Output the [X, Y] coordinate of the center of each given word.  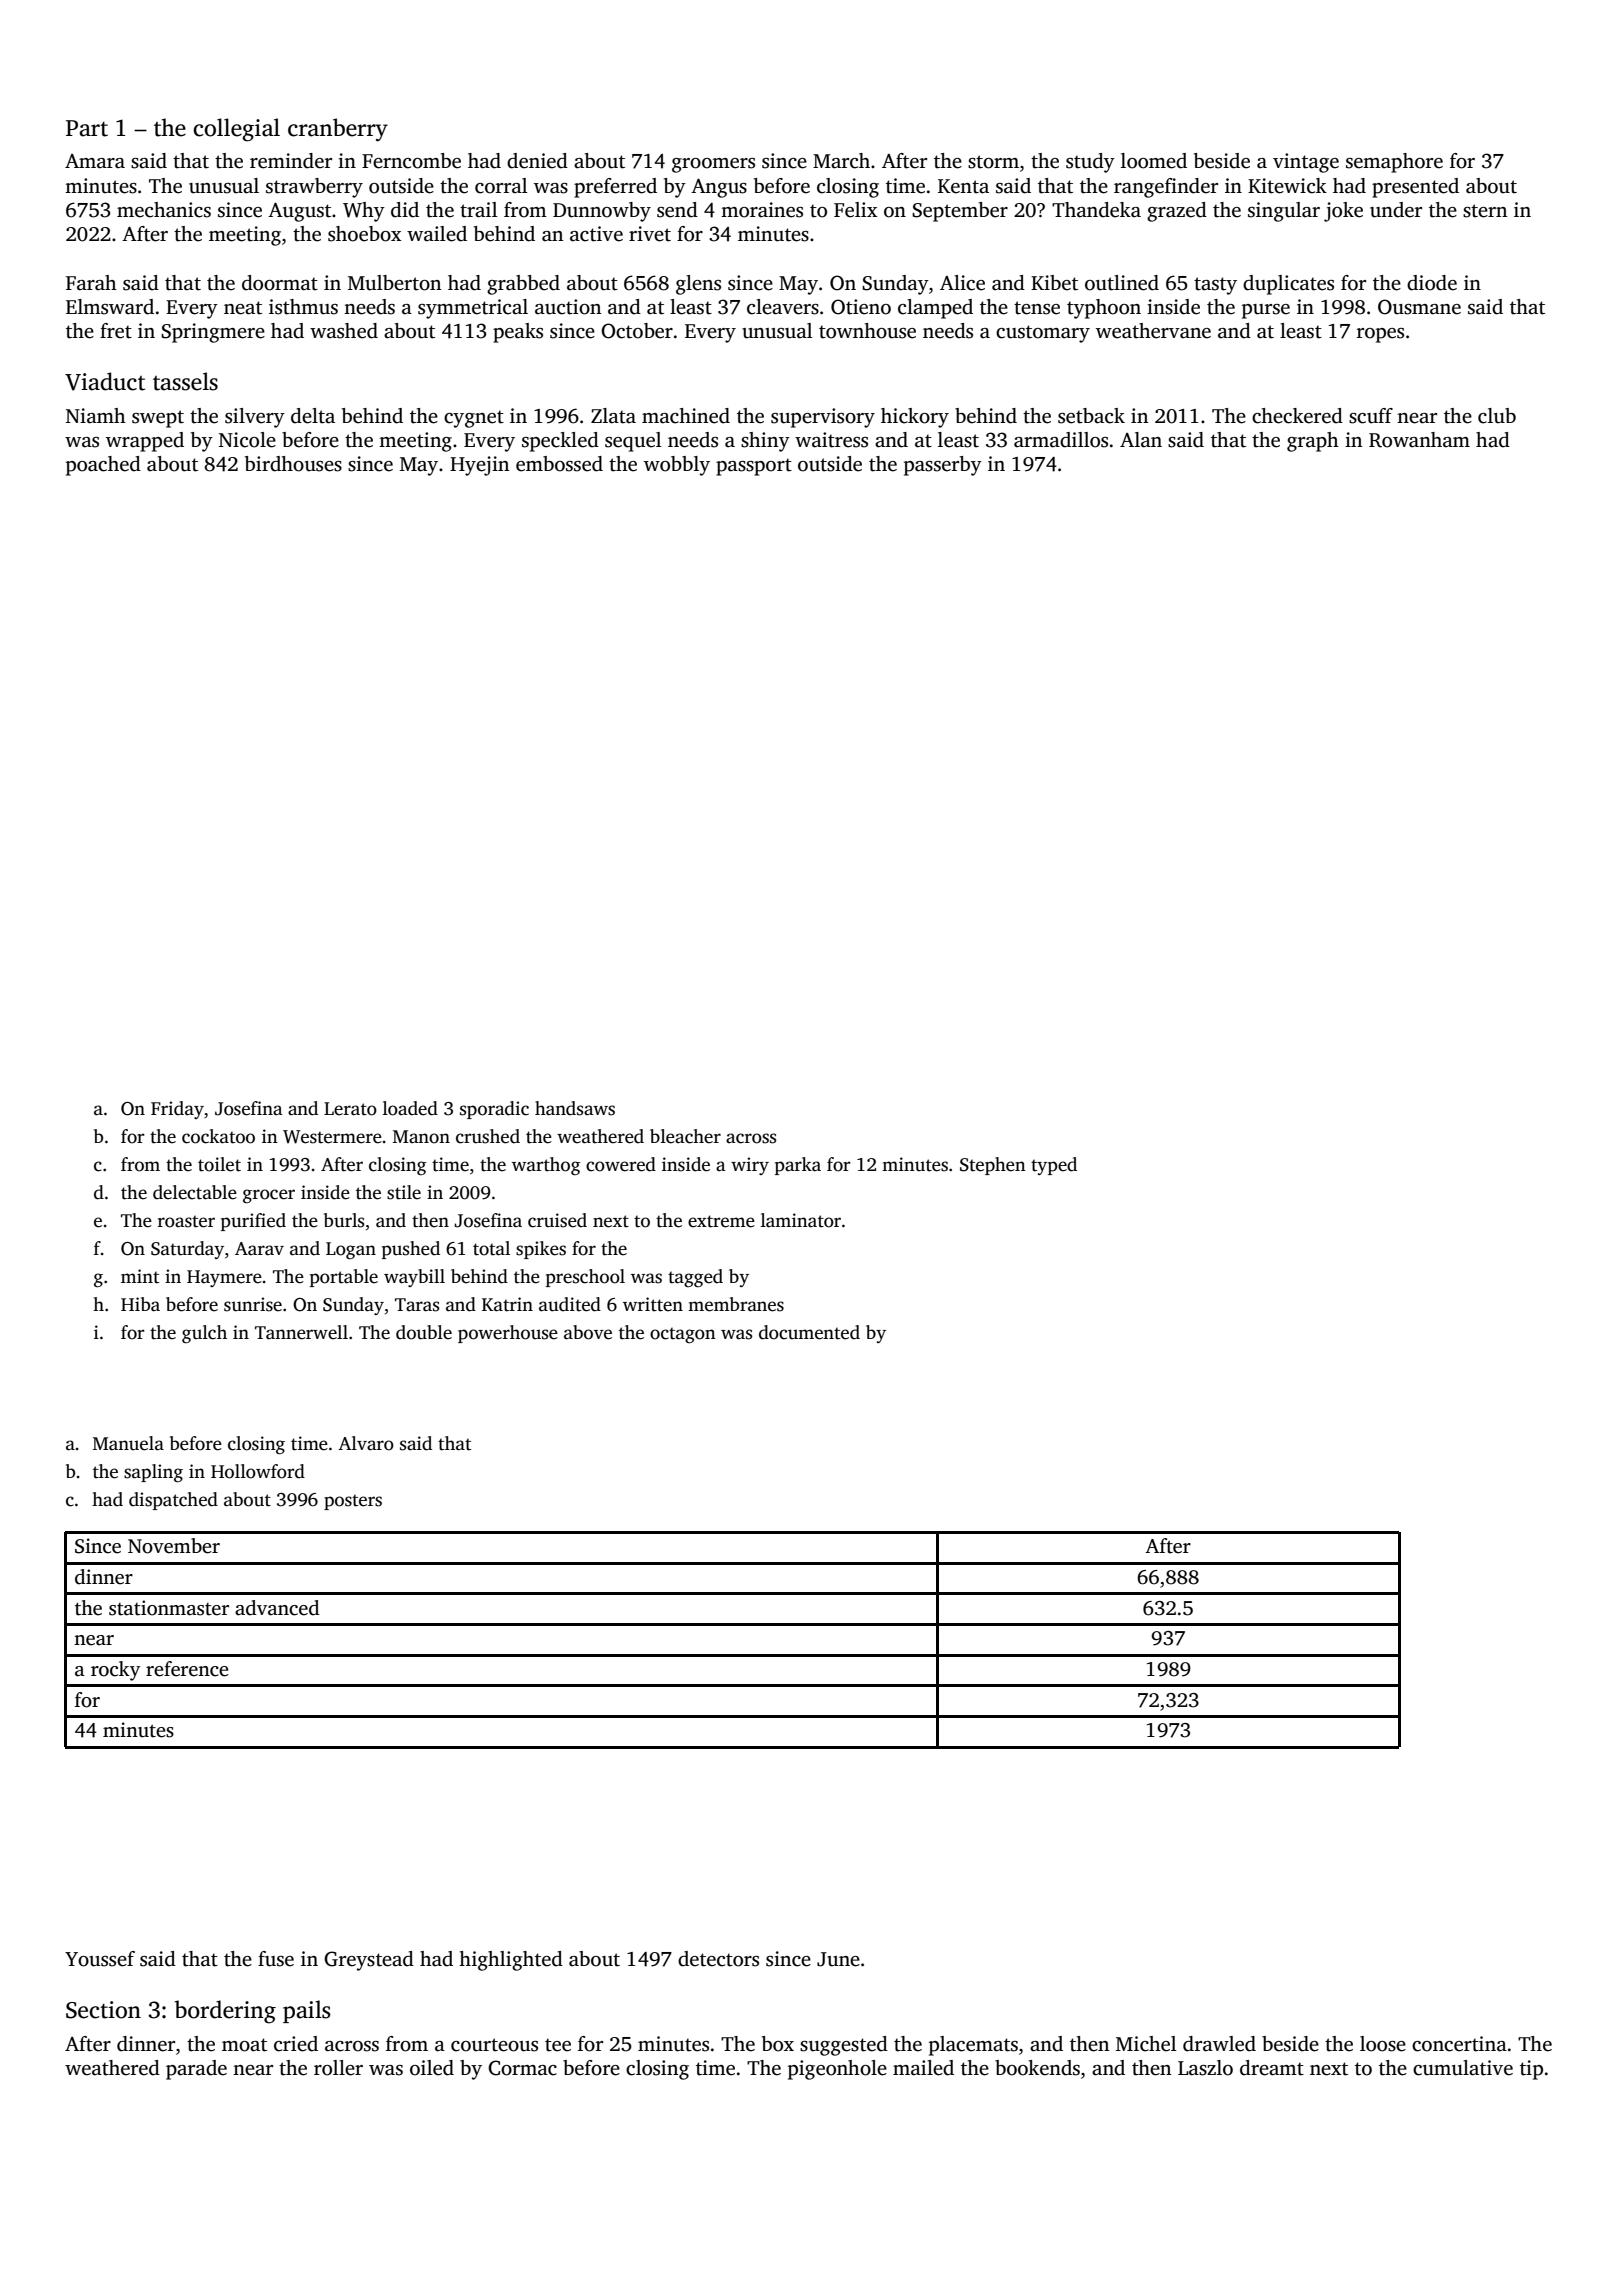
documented [809, 1332]
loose [1383, 2044]
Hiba [140, 1304]
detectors [718, 1959]
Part [87, 128]
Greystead [369, 1961]
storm [993, 162]
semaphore [1394, 163]
